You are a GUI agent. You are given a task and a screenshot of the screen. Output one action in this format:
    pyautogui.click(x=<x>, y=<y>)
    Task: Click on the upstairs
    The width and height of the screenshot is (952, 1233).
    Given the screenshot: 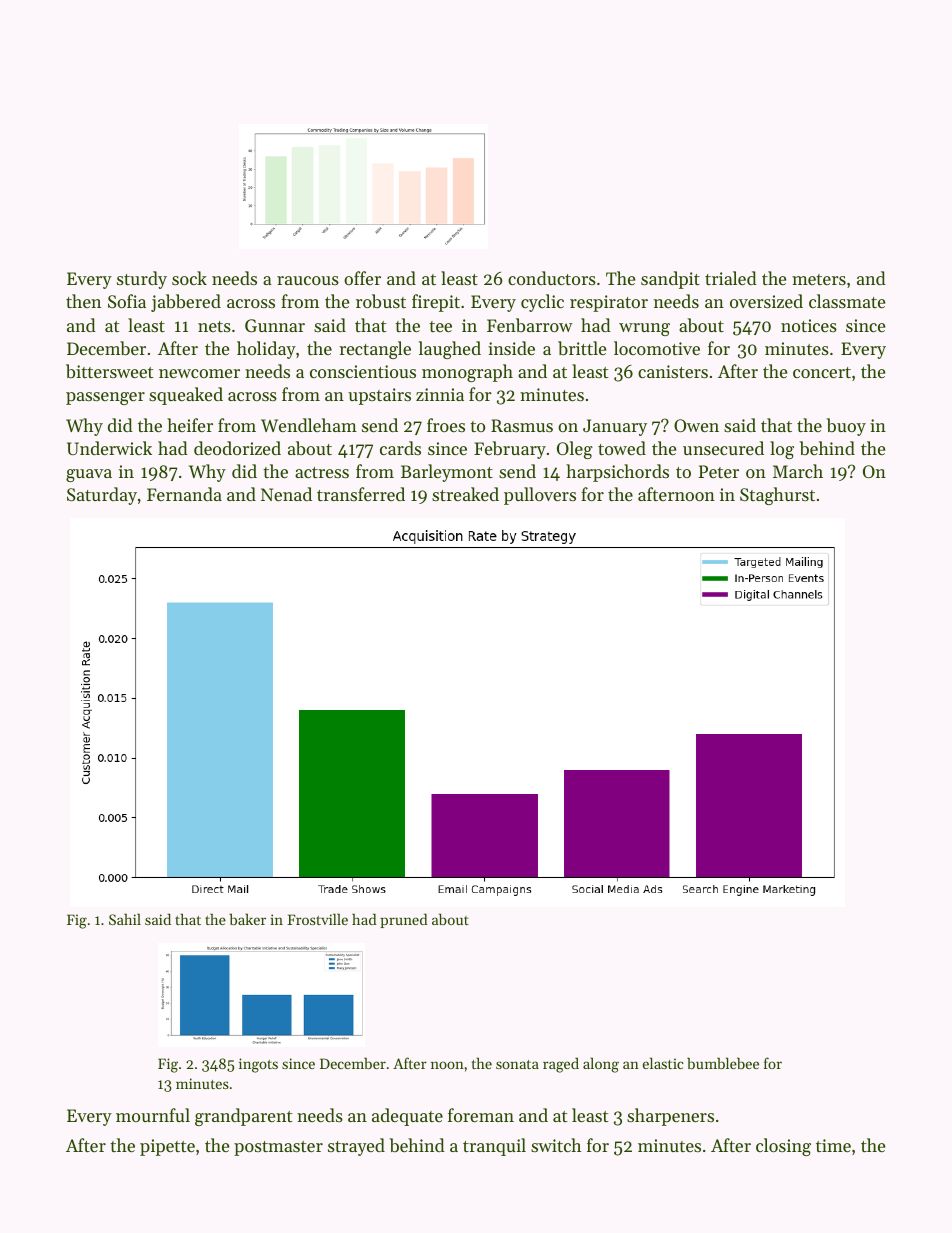 What is the action you would take?
    pyautogui.click(x=379, y=396)
